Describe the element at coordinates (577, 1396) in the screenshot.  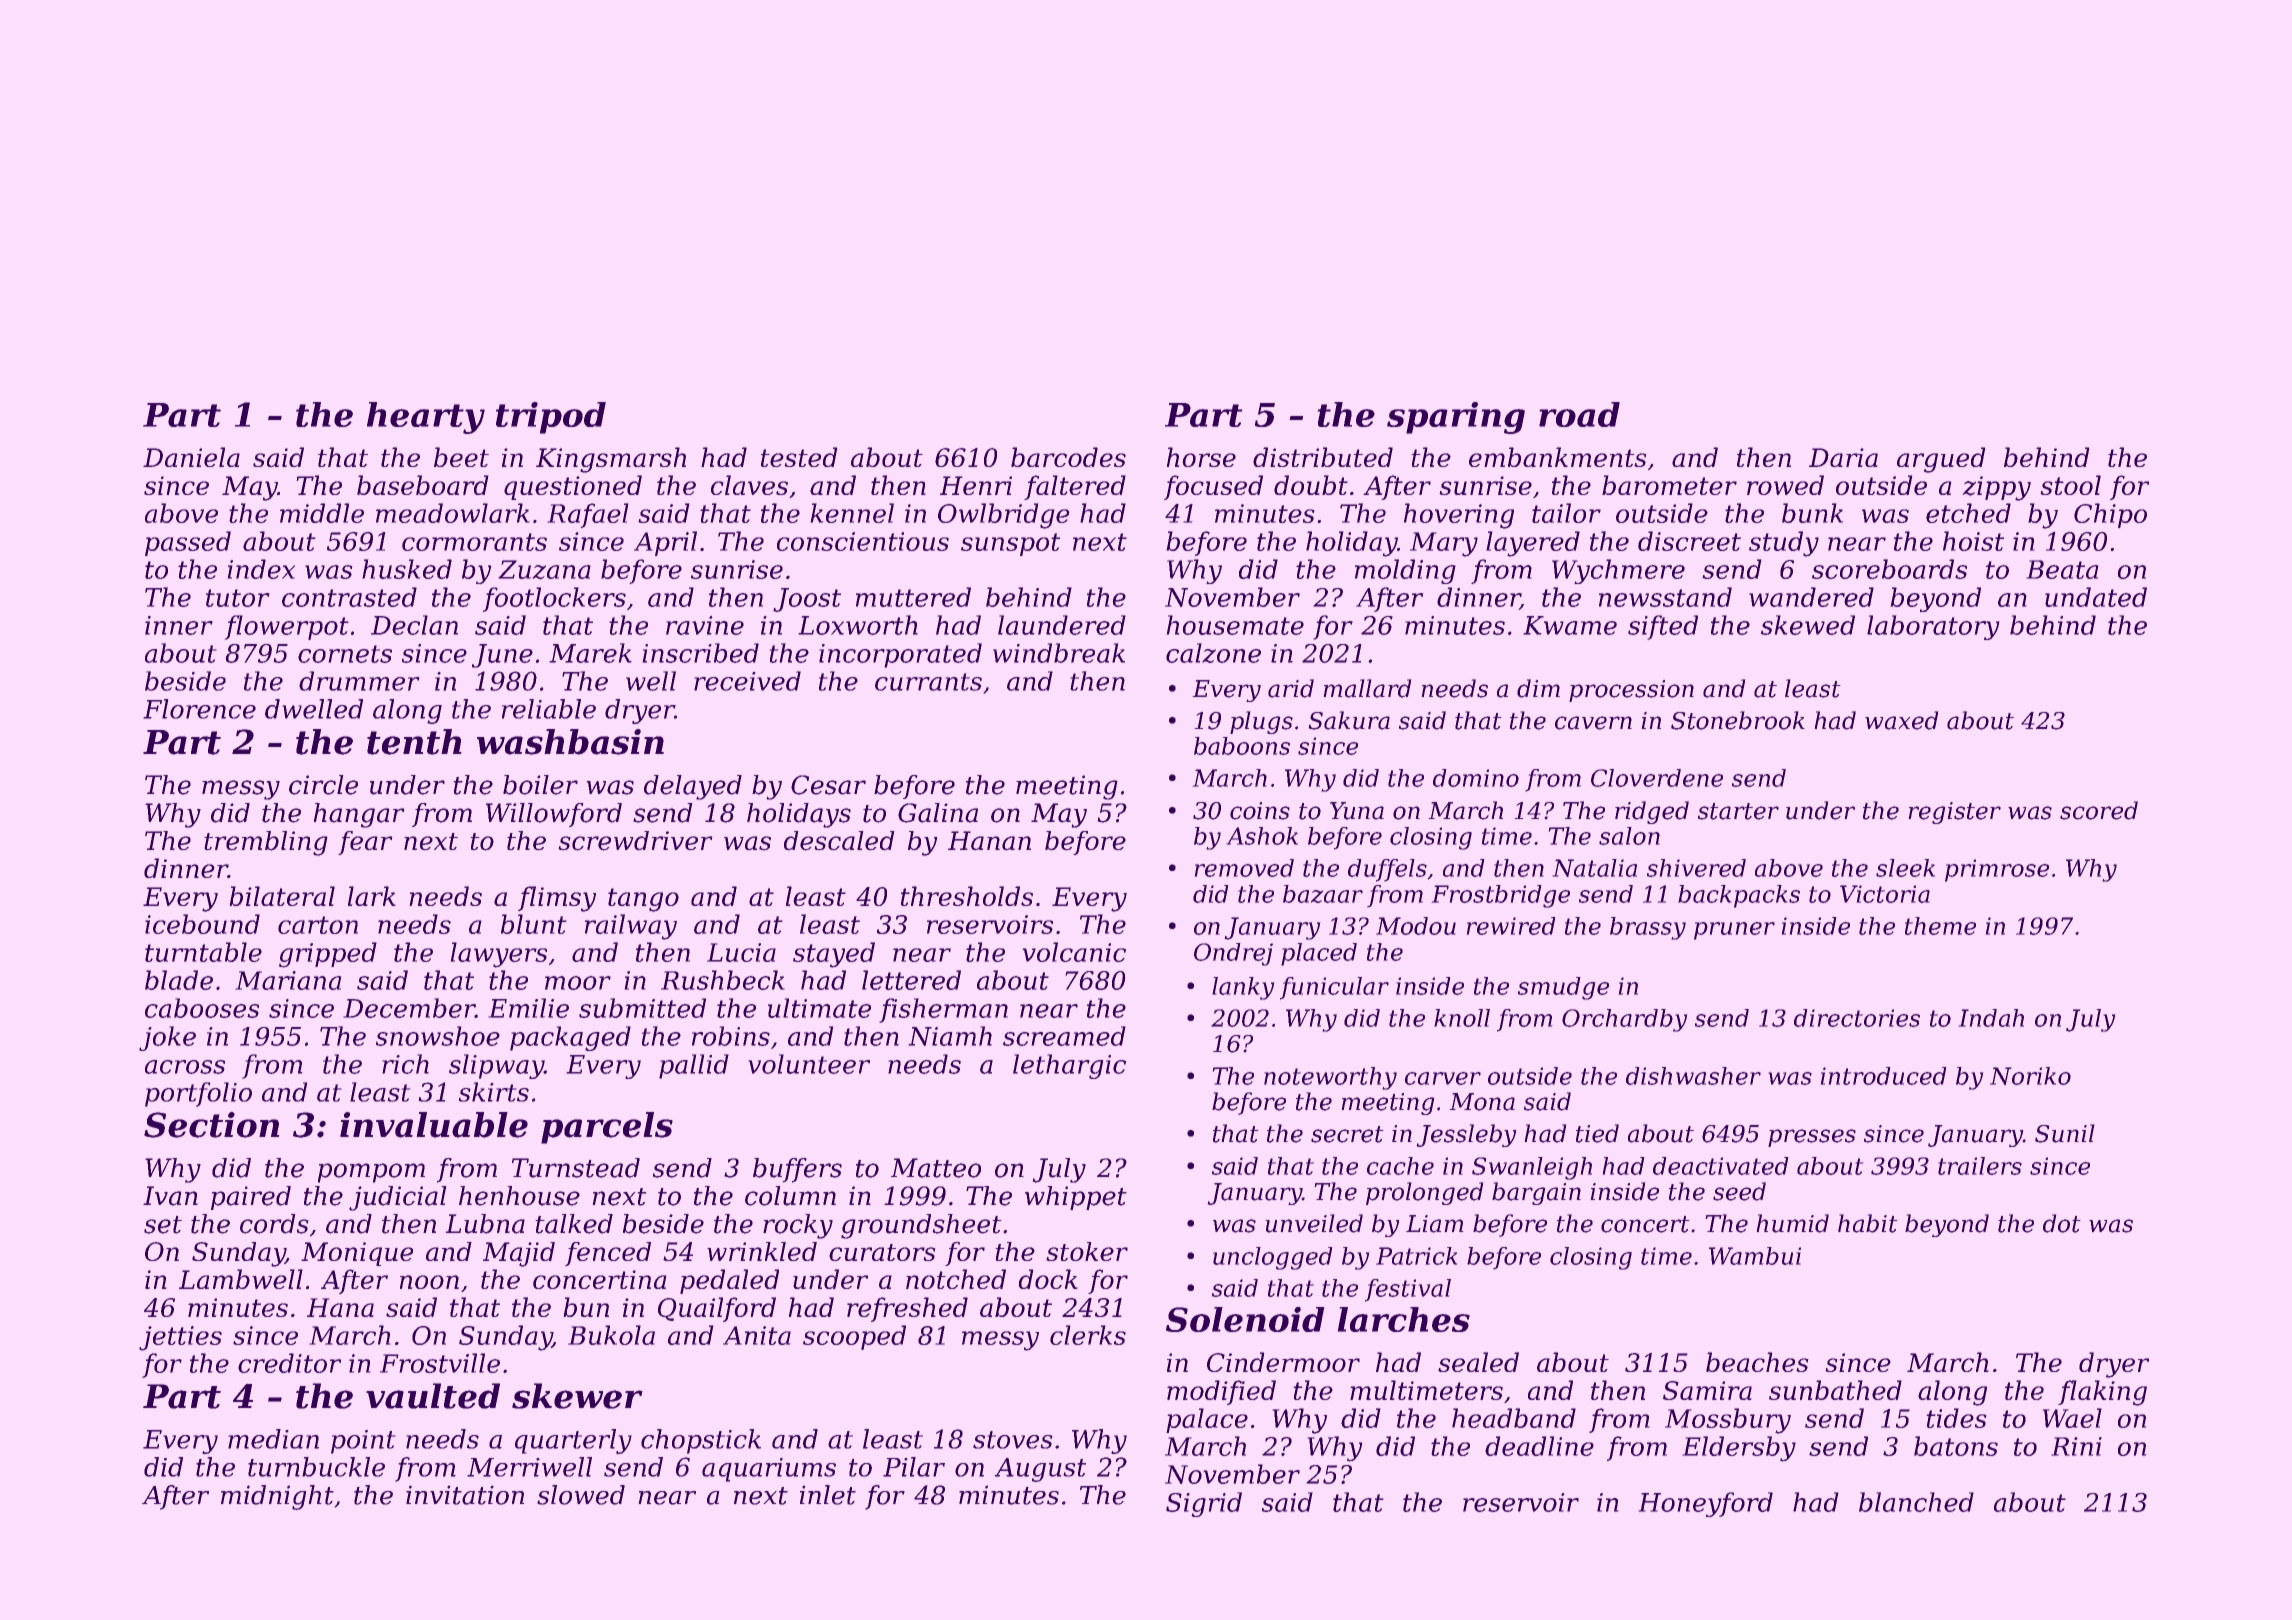
I see `skewer` at that location.
